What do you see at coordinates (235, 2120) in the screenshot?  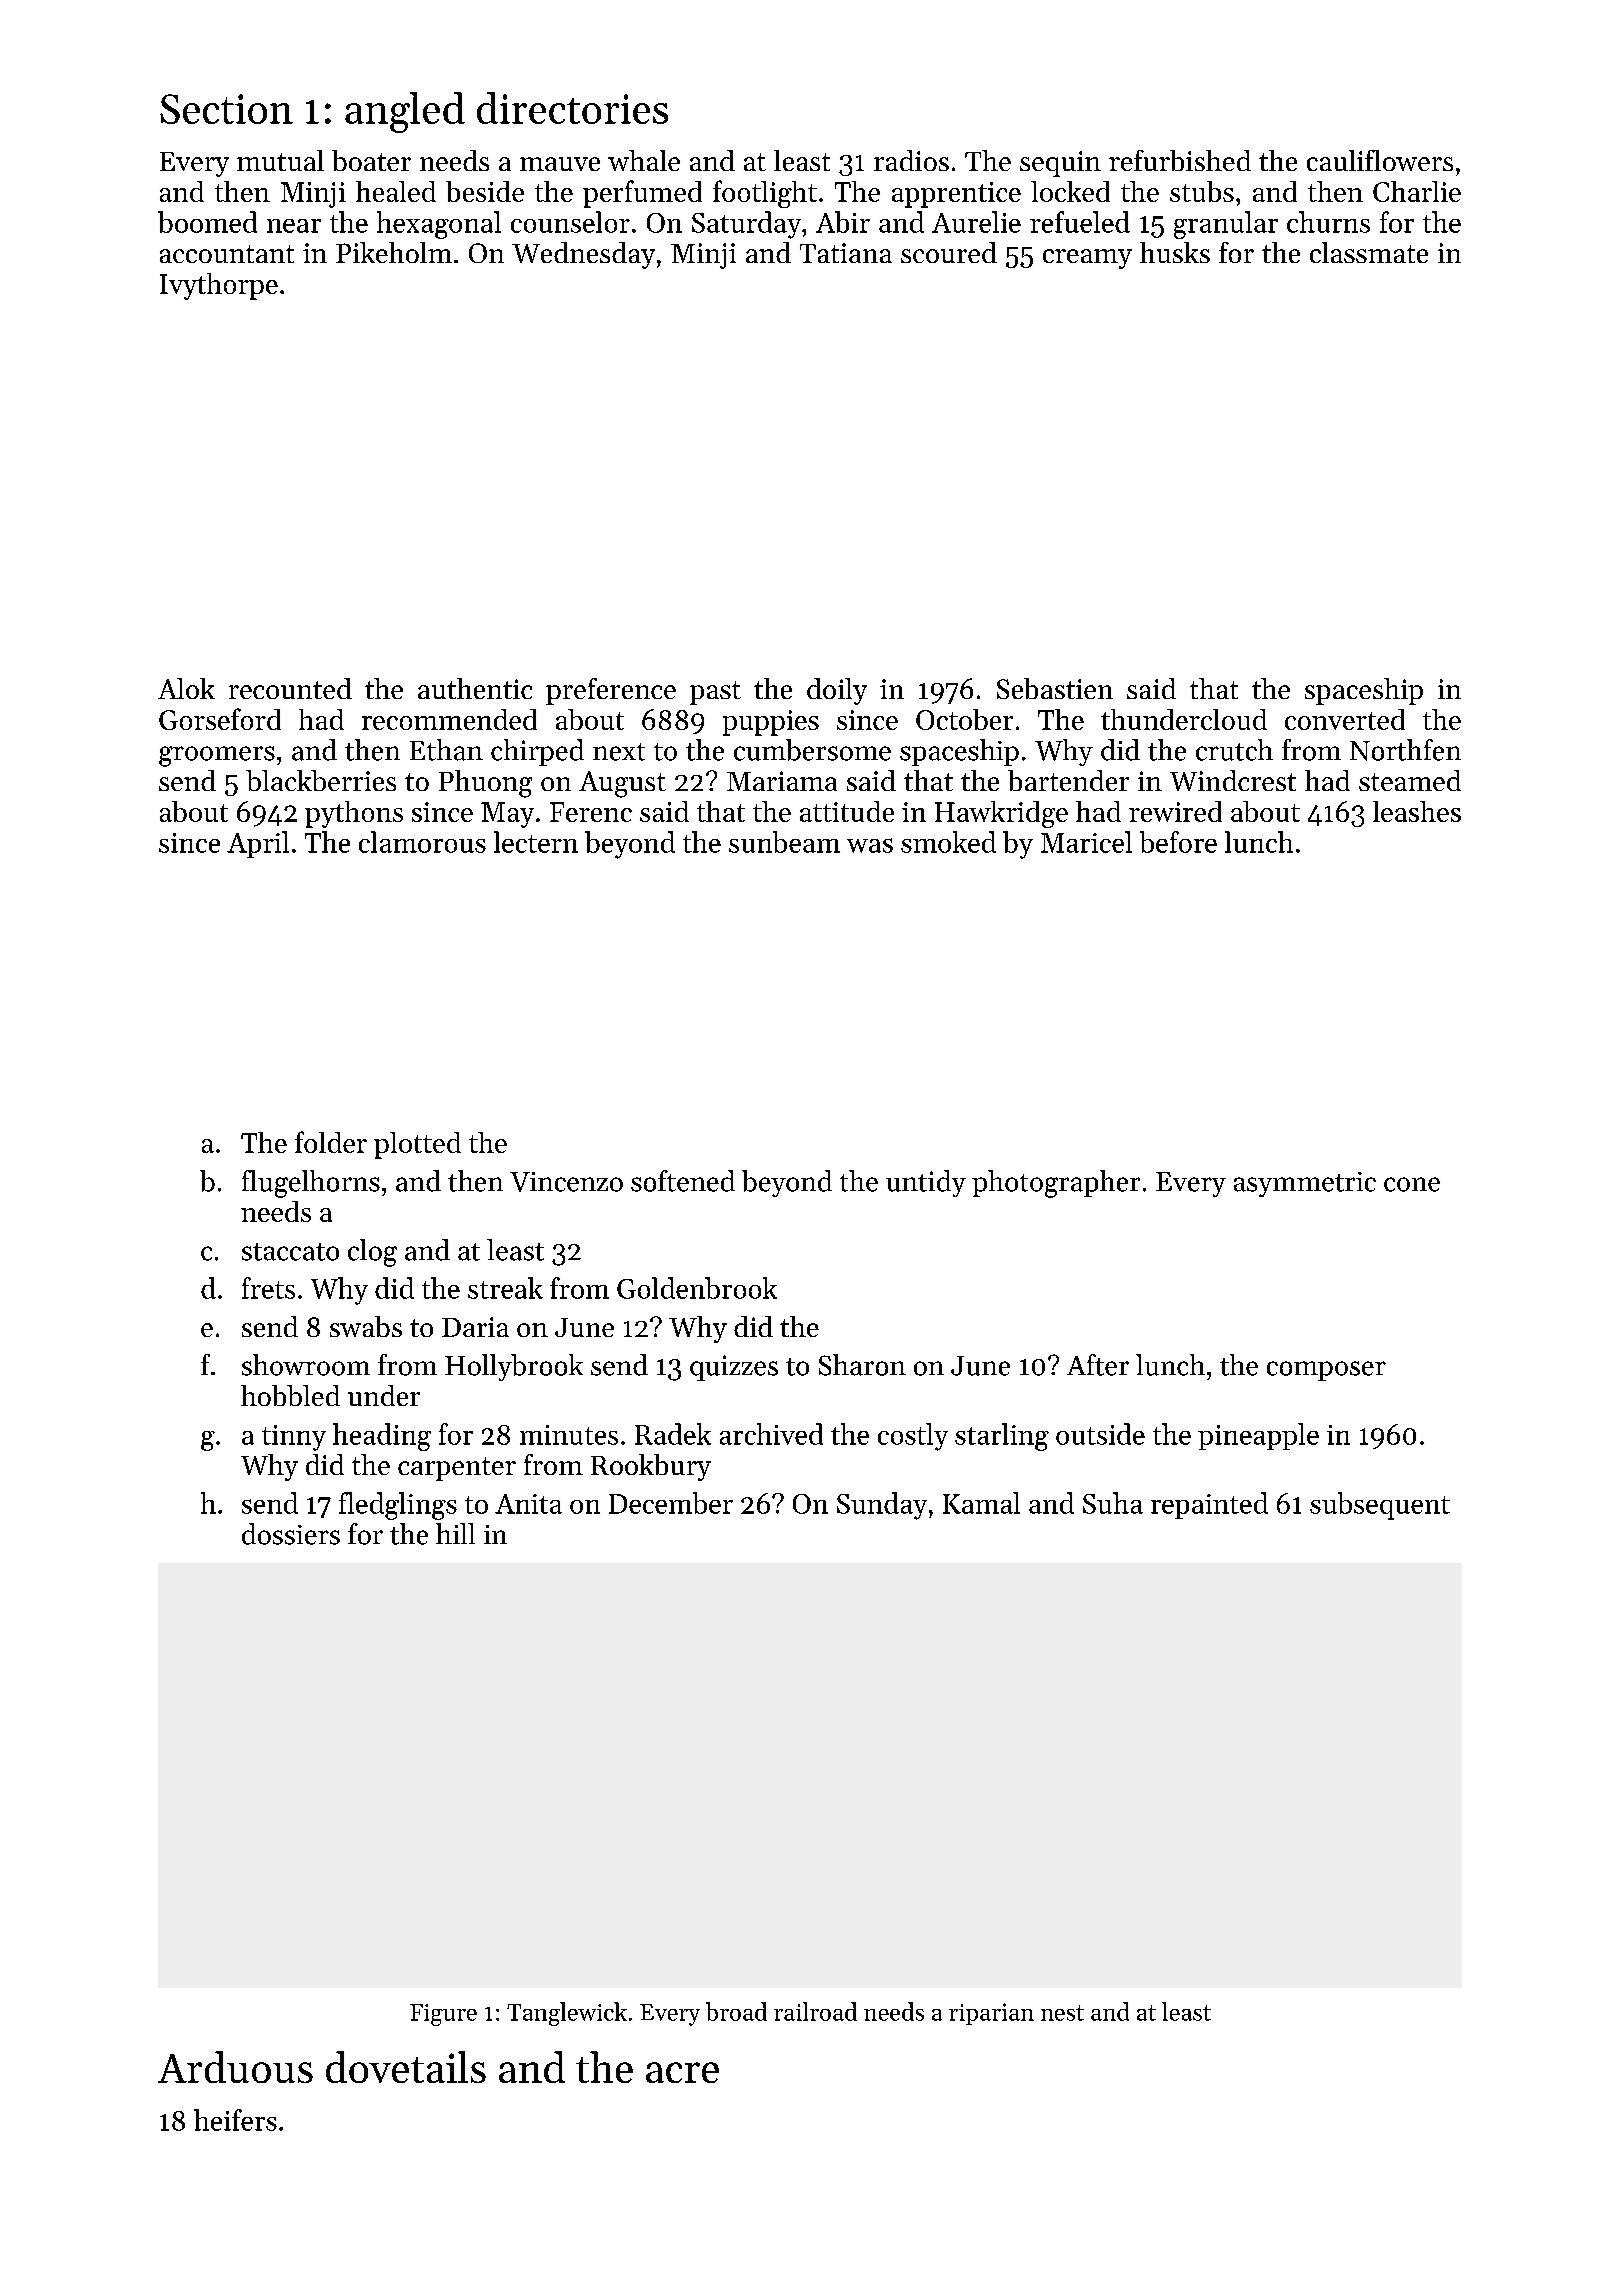 I see `heifers` at bounding box center [235, 2120].
